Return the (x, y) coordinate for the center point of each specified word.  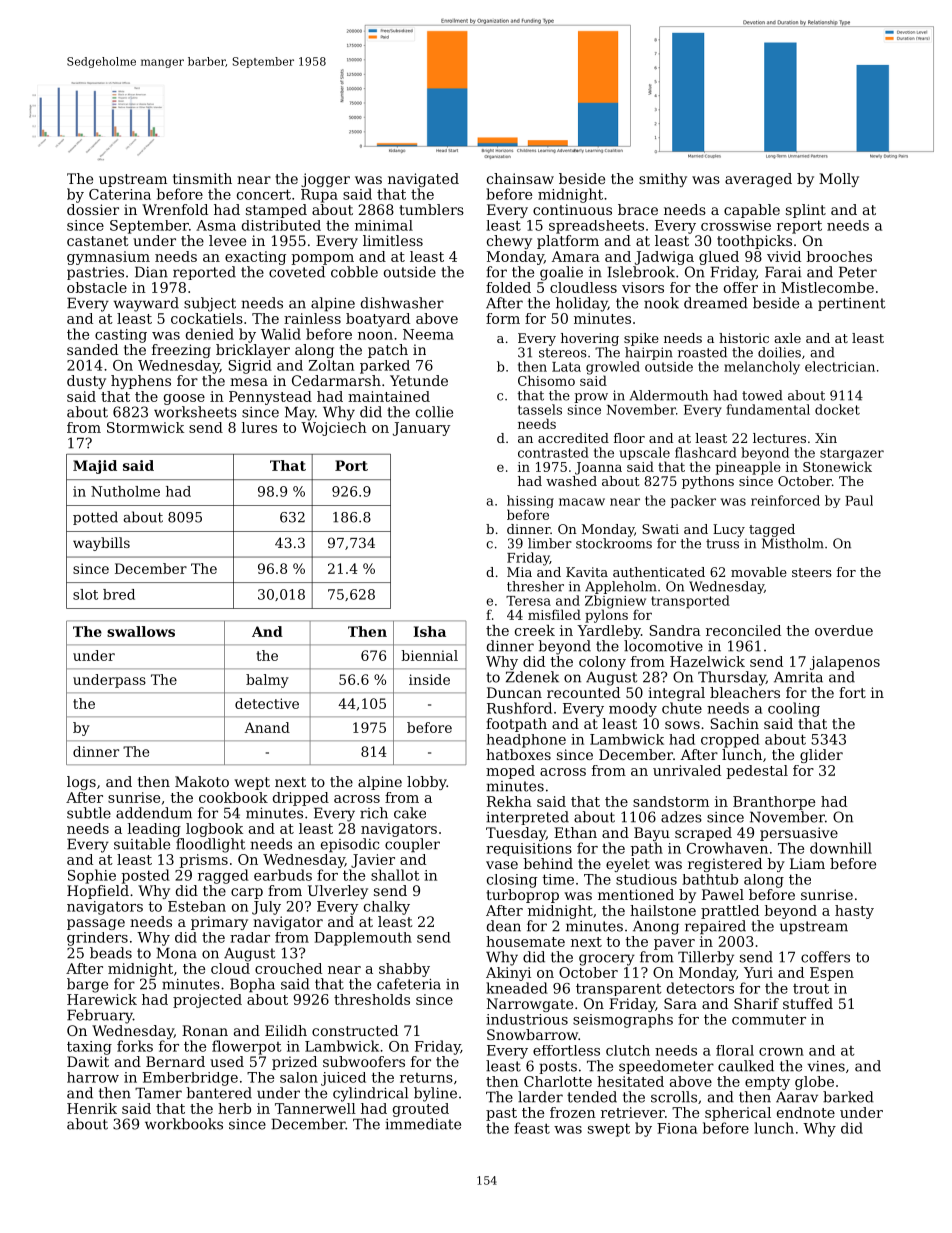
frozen (573, 1112)
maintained (389, 396)
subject (210, 304)
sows (682, 725)
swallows (141, 631)
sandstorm (671, 801)
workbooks (184, 1124)
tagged (772, 530)
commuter (769, 1020)
